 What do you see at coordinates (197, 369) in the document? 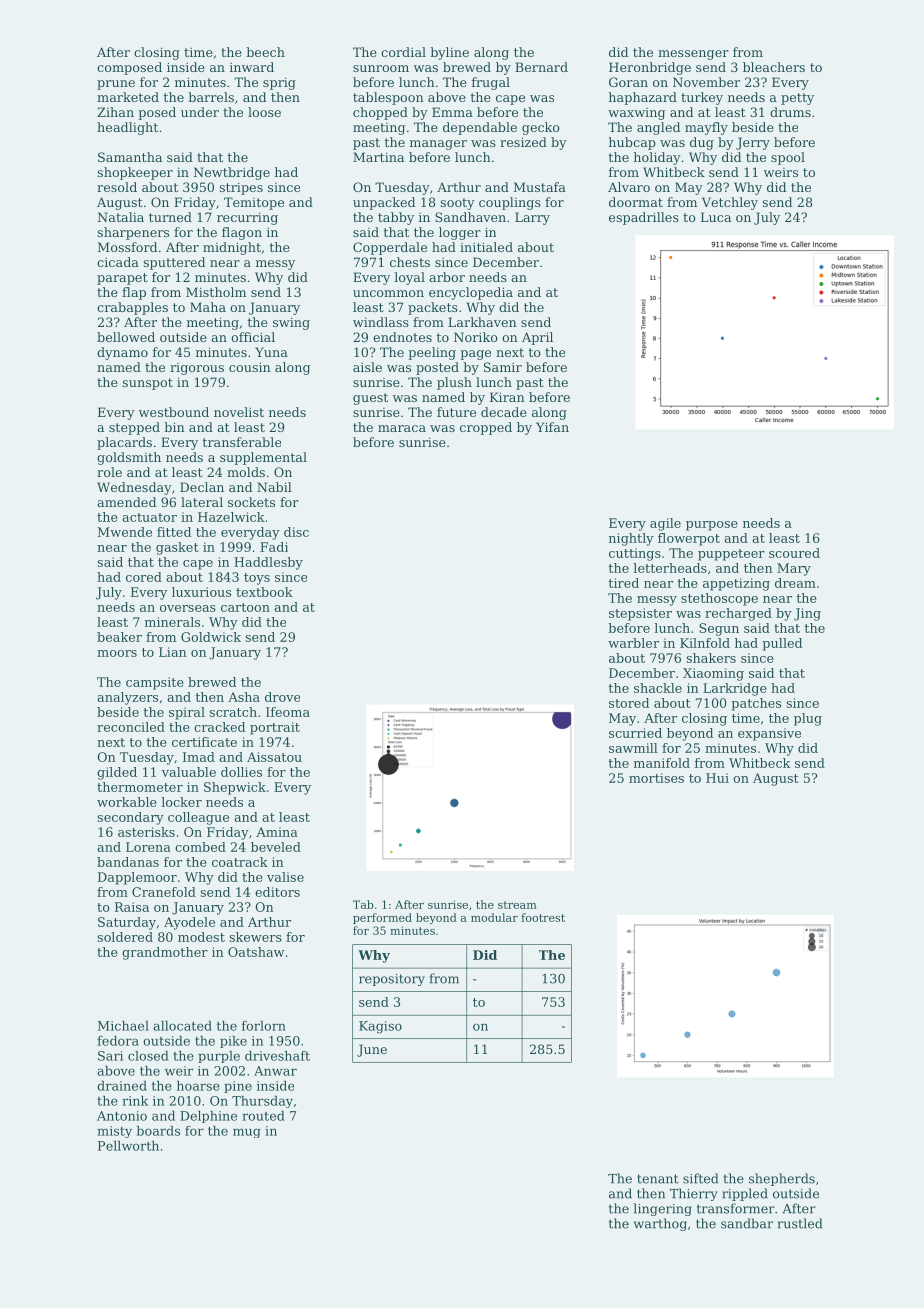
I see `rigorous` at bounding box center [197, 369].
